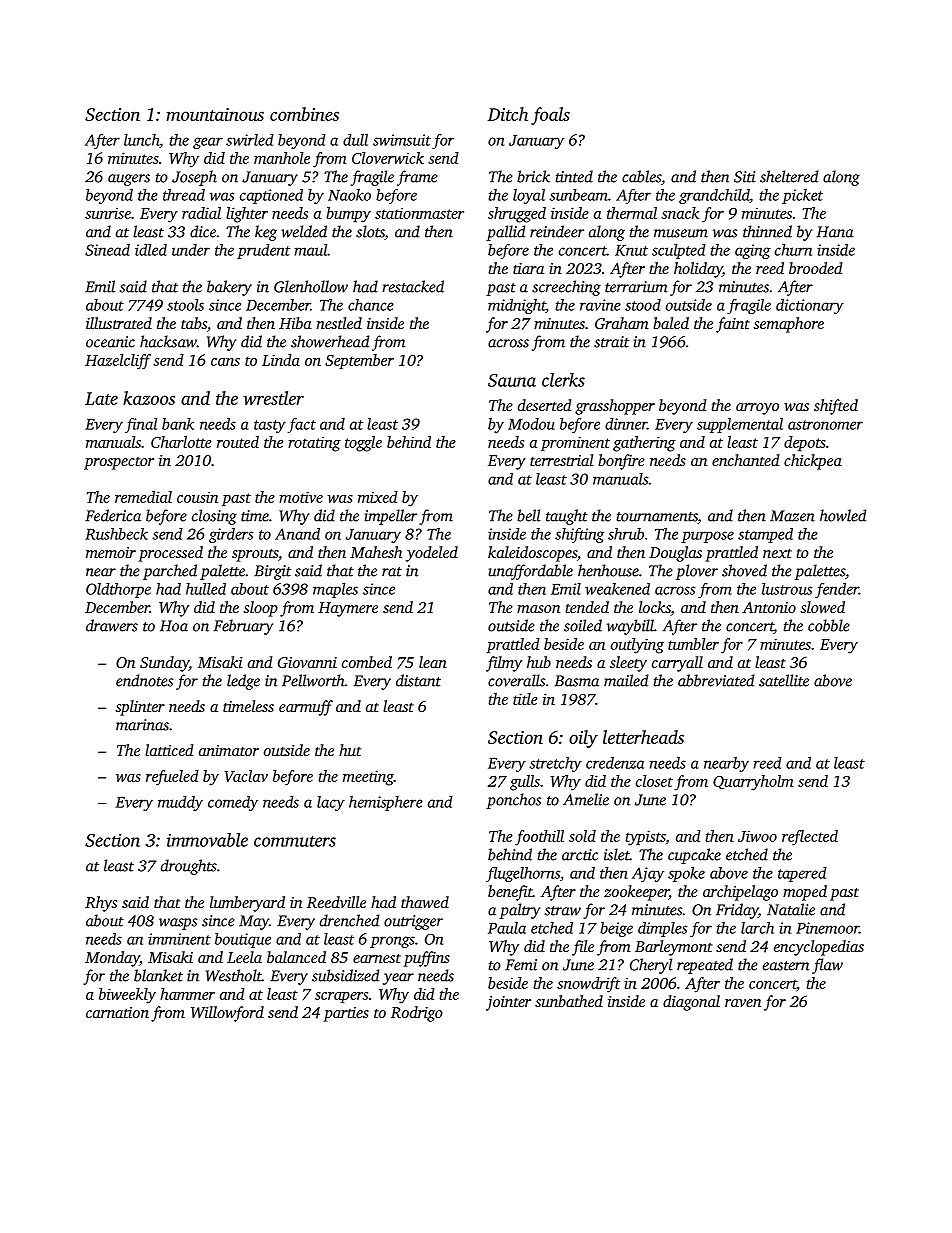 Image resolution: width=952 pixels, height=1233 pixels. I want to click on Willowford, so click(227, 1014).
